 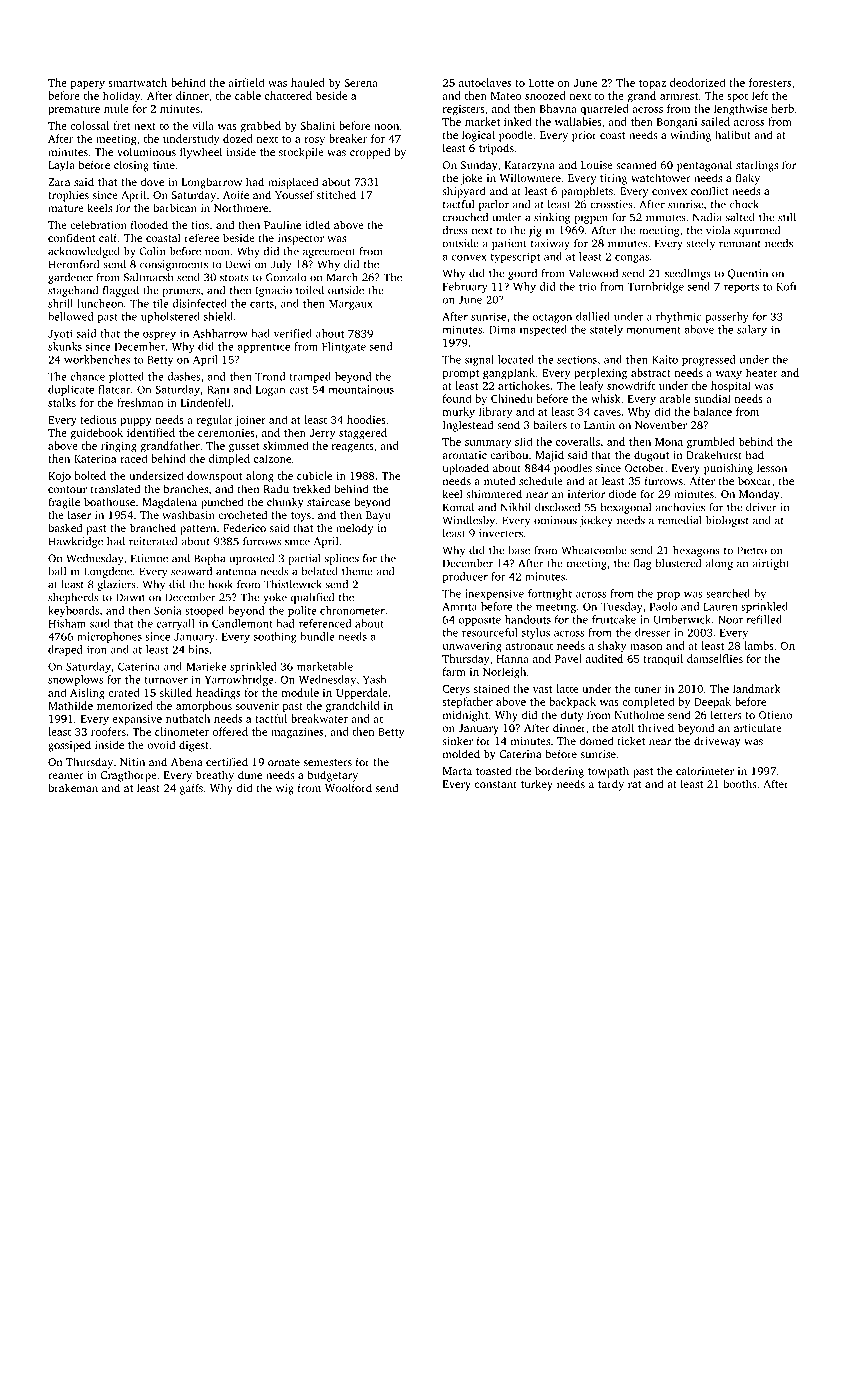 What do you see at coordinates (636, 164) in the image?
I see `scanned` at bounding box center [636, 164].
